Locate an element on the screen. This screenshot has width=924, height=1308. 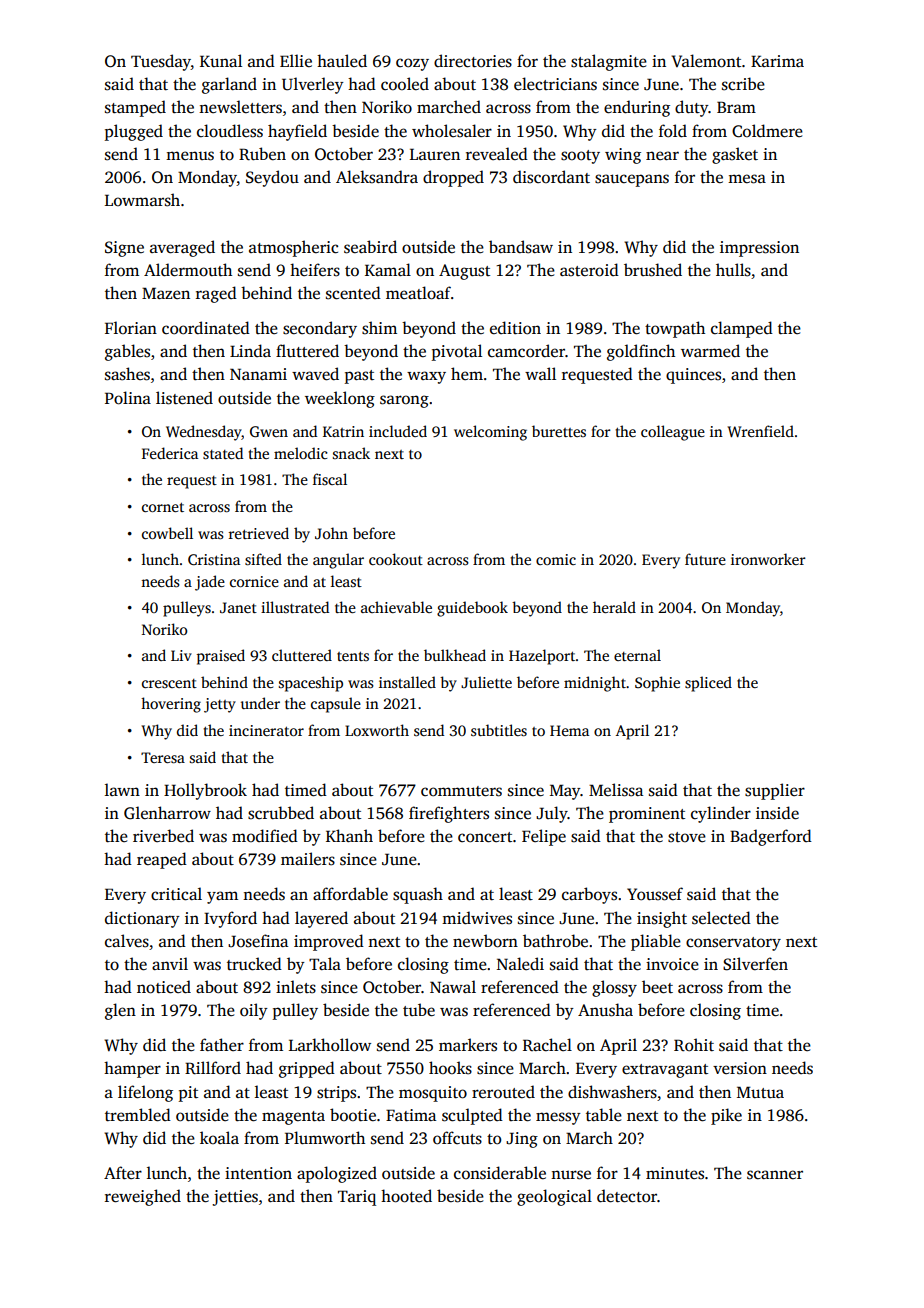
directories is located at coordinates (473, 61).
